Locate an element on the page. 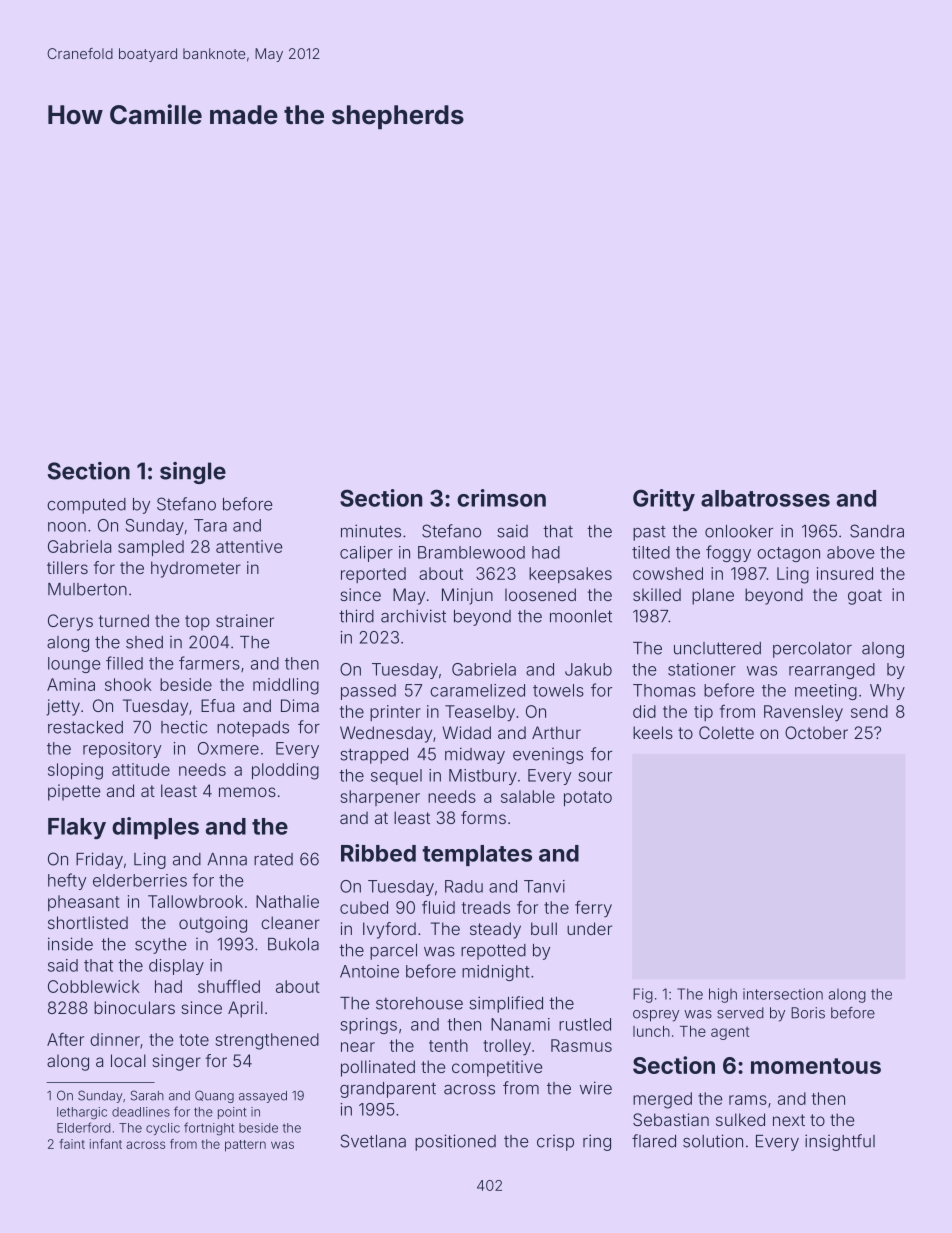 This image has height=1233, width=952. steady is located at coordinates (495, 930).
